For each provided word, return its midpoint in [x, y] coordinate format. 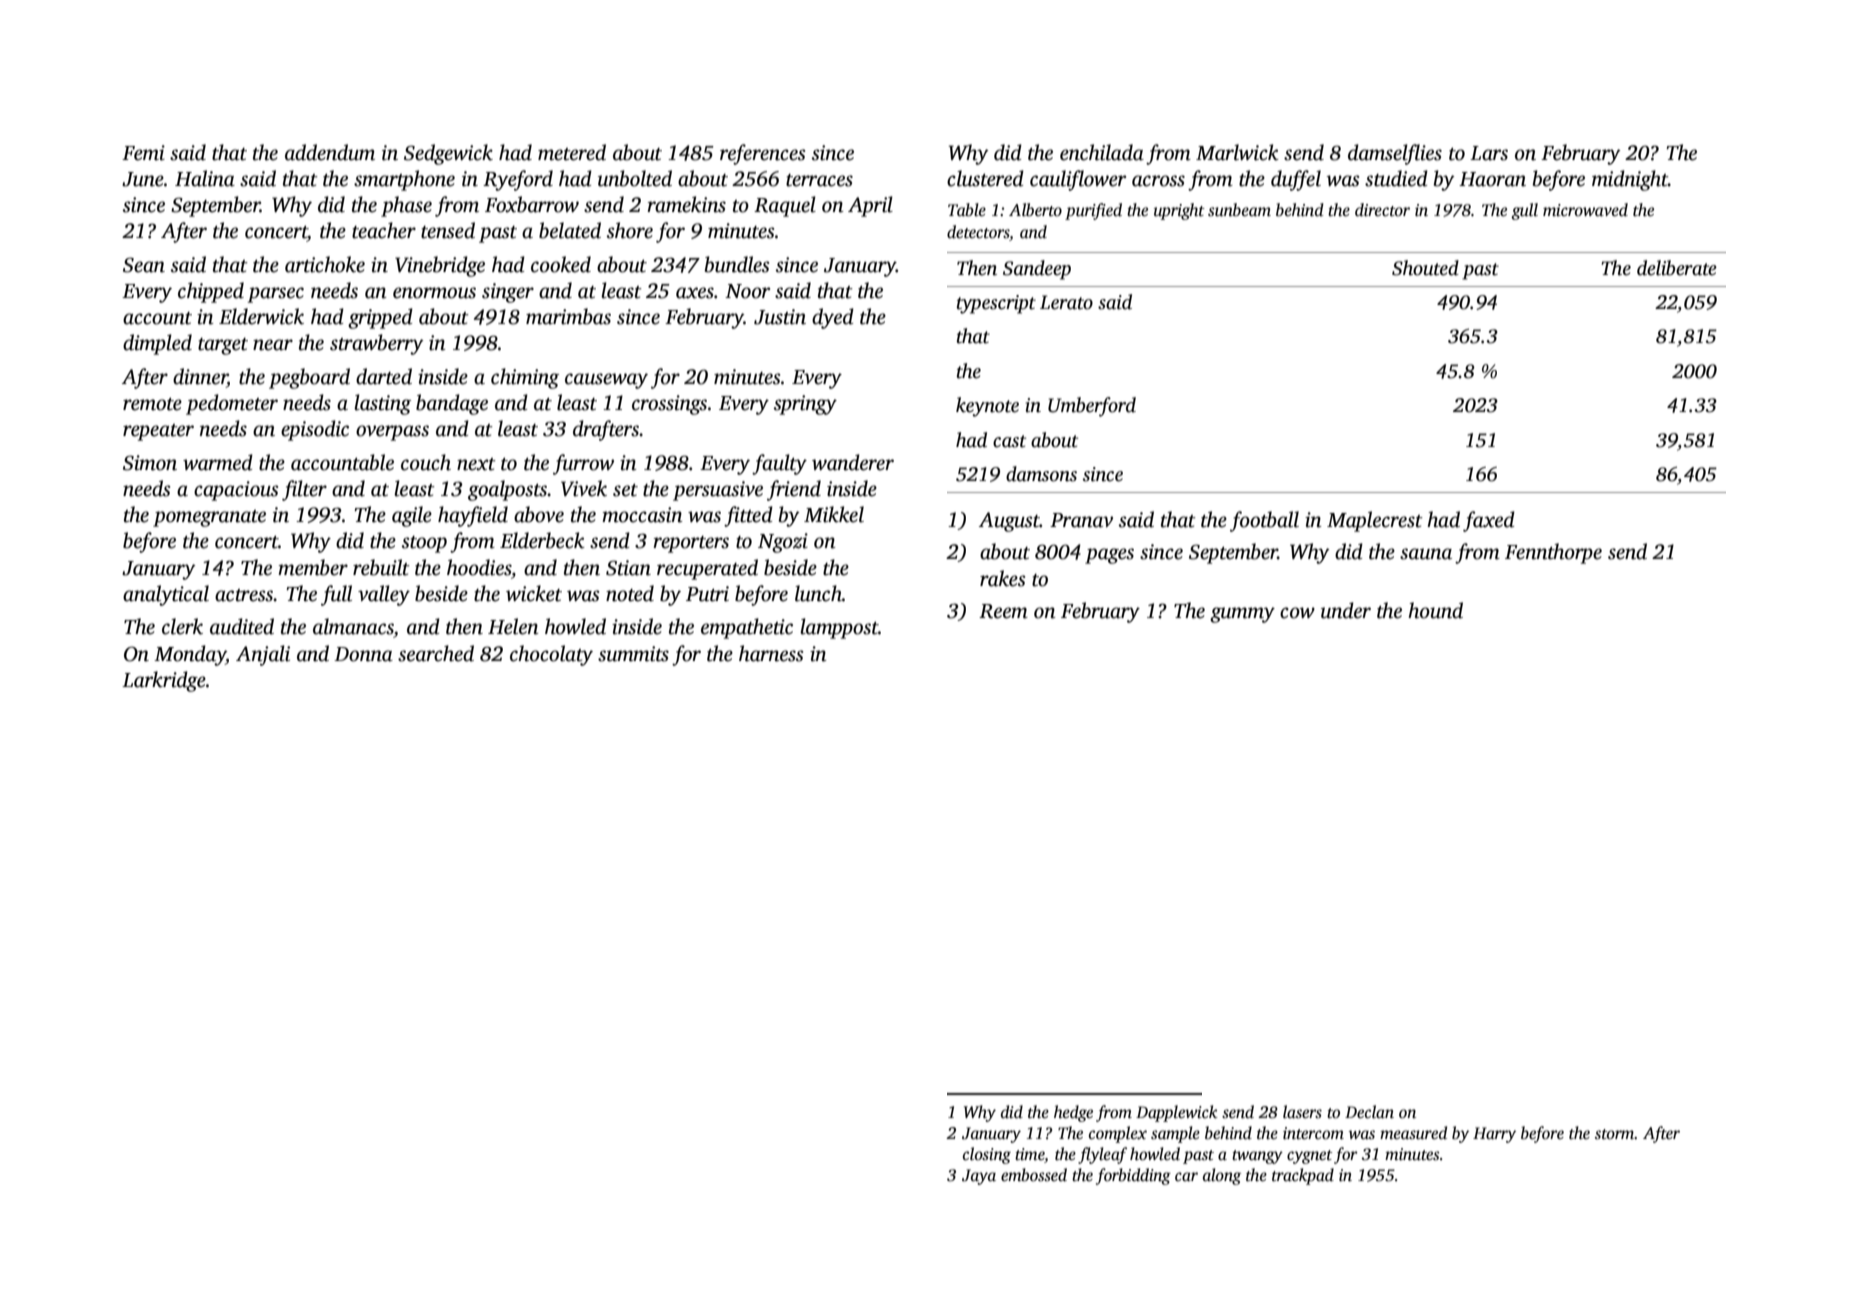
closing [987, 1155]
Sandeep [1037, 270]
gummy [1242, 615]
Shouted [1425, 268]
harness [771, 653]
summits [633, 654]
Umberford [1092, 407]
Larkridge [164, 681]
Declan [1369, 1112]
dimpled [157, 344]
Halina [205, 178]
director [1382, 210]
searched [436, 653]
